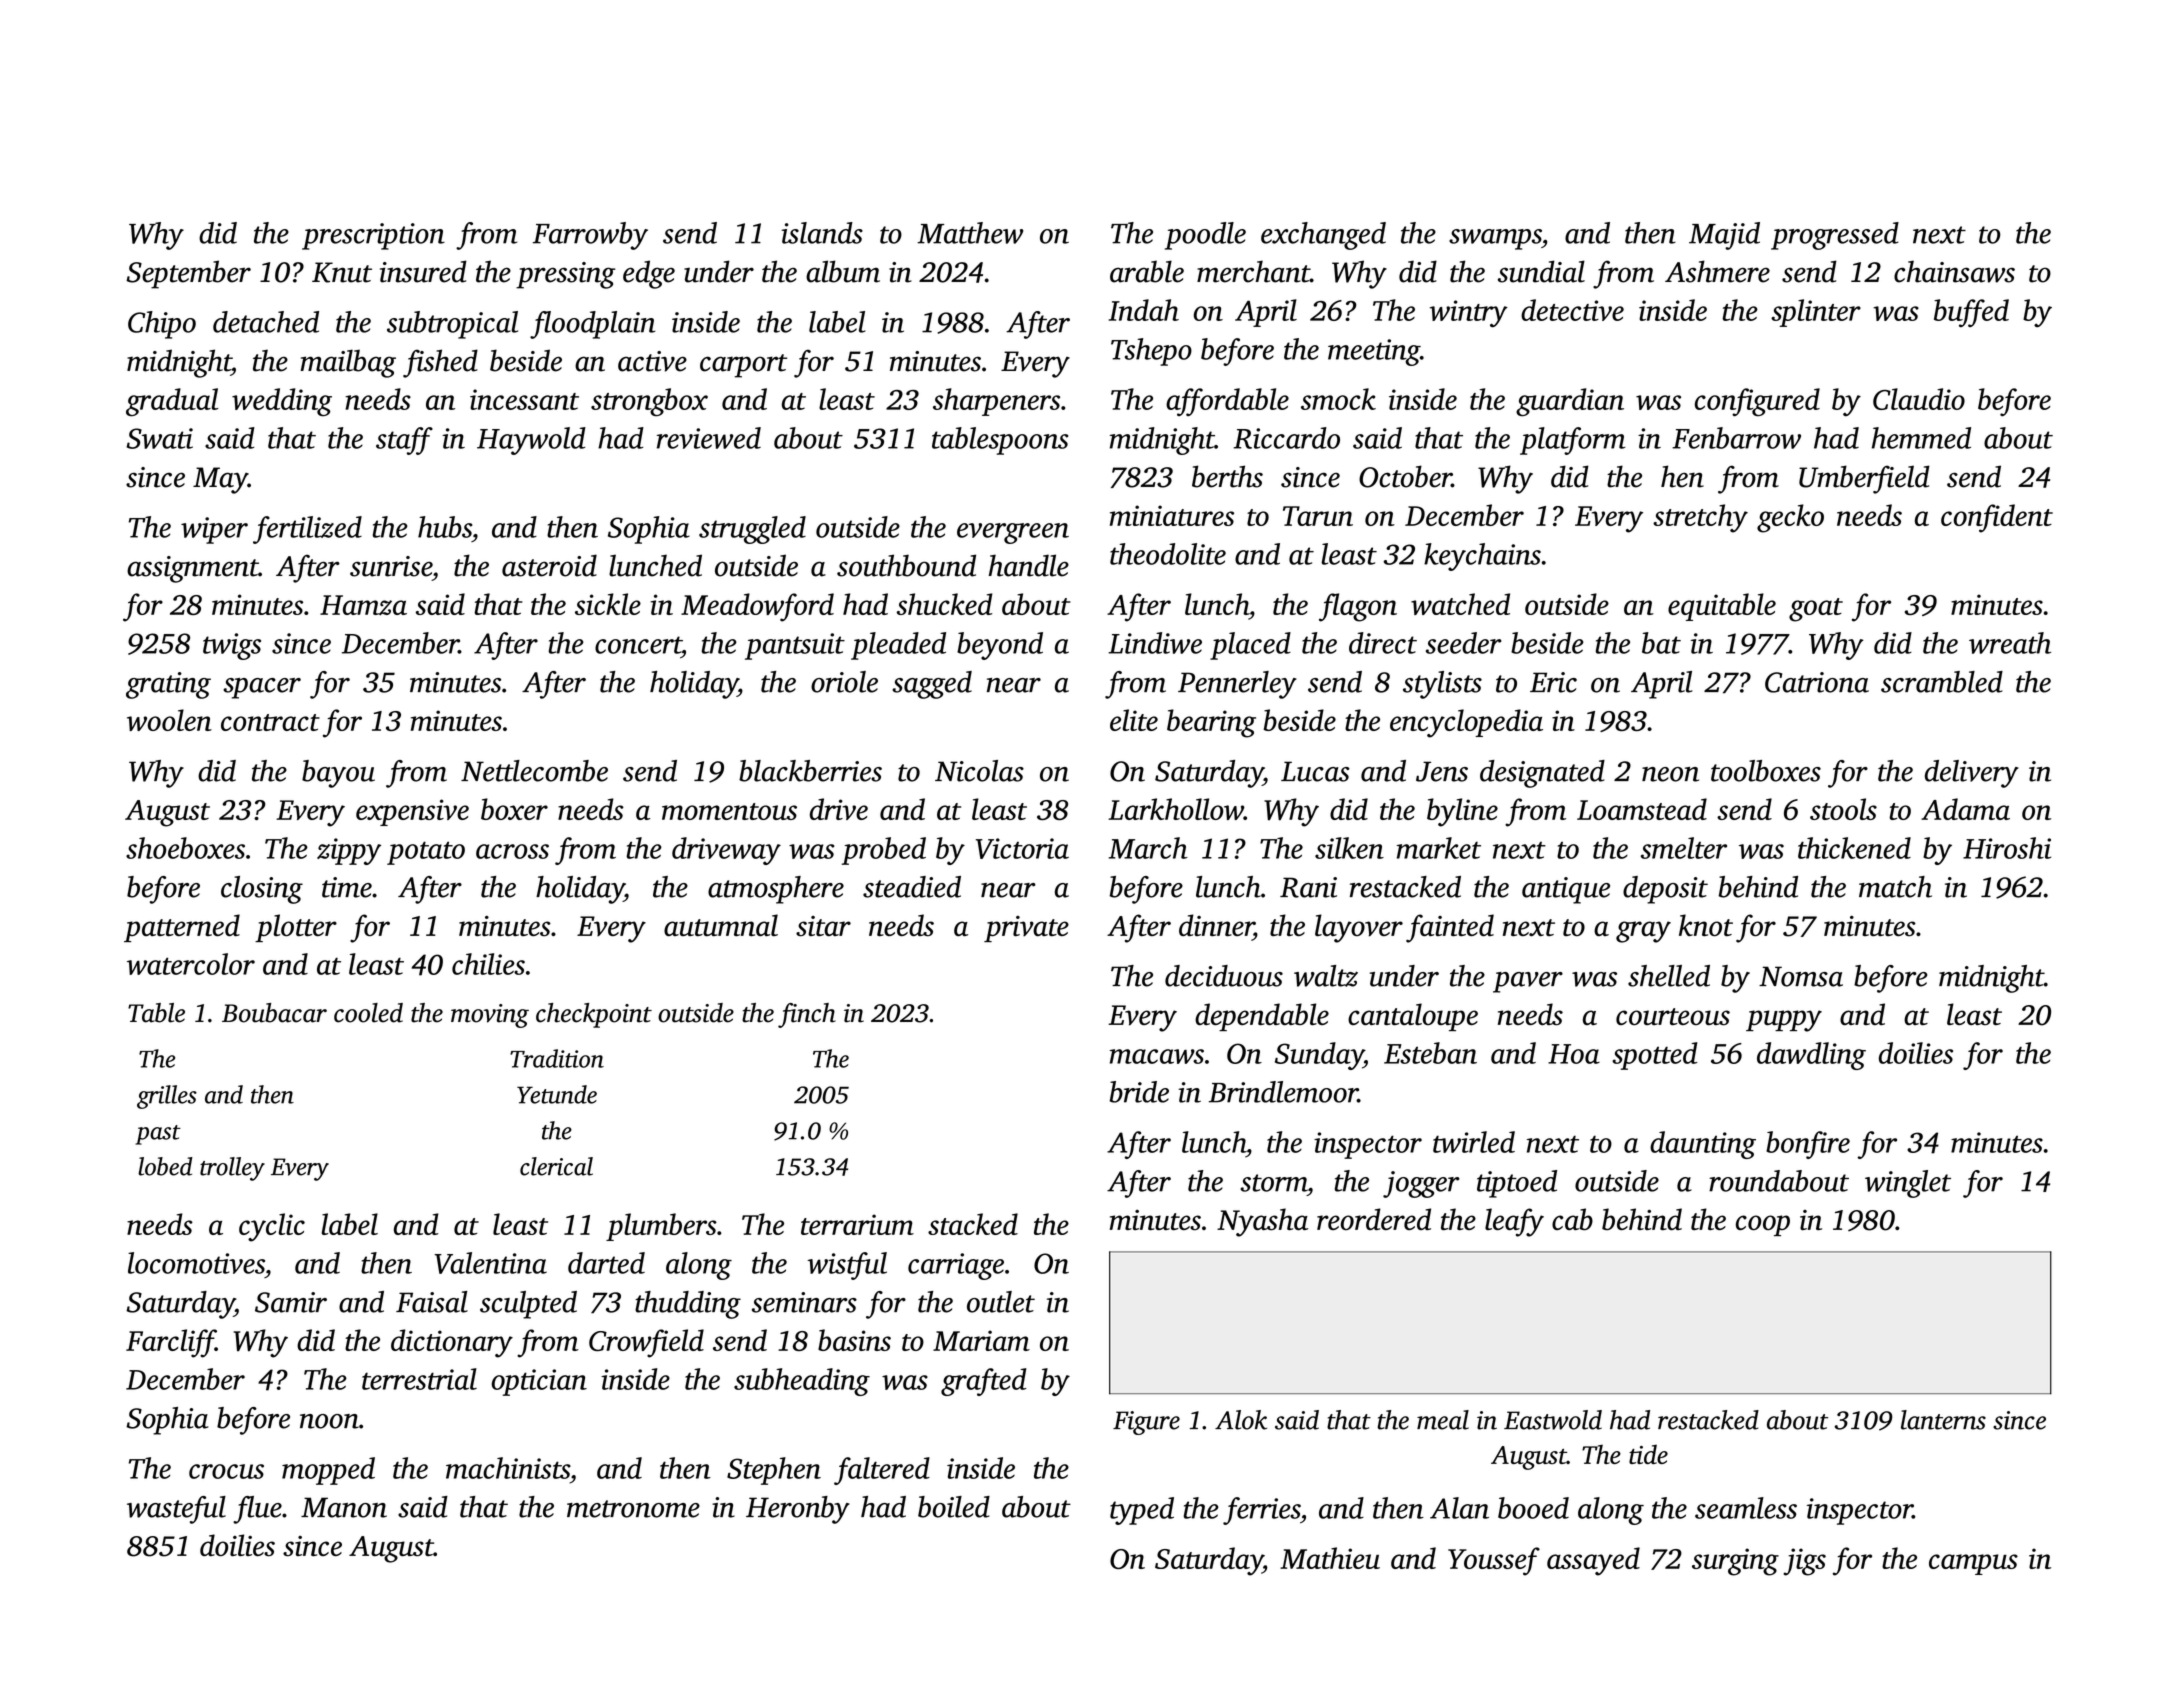  What do you see at coordinates (508, 1468) in the document?
I see `machinists` at bounding box center [508, 1468].
